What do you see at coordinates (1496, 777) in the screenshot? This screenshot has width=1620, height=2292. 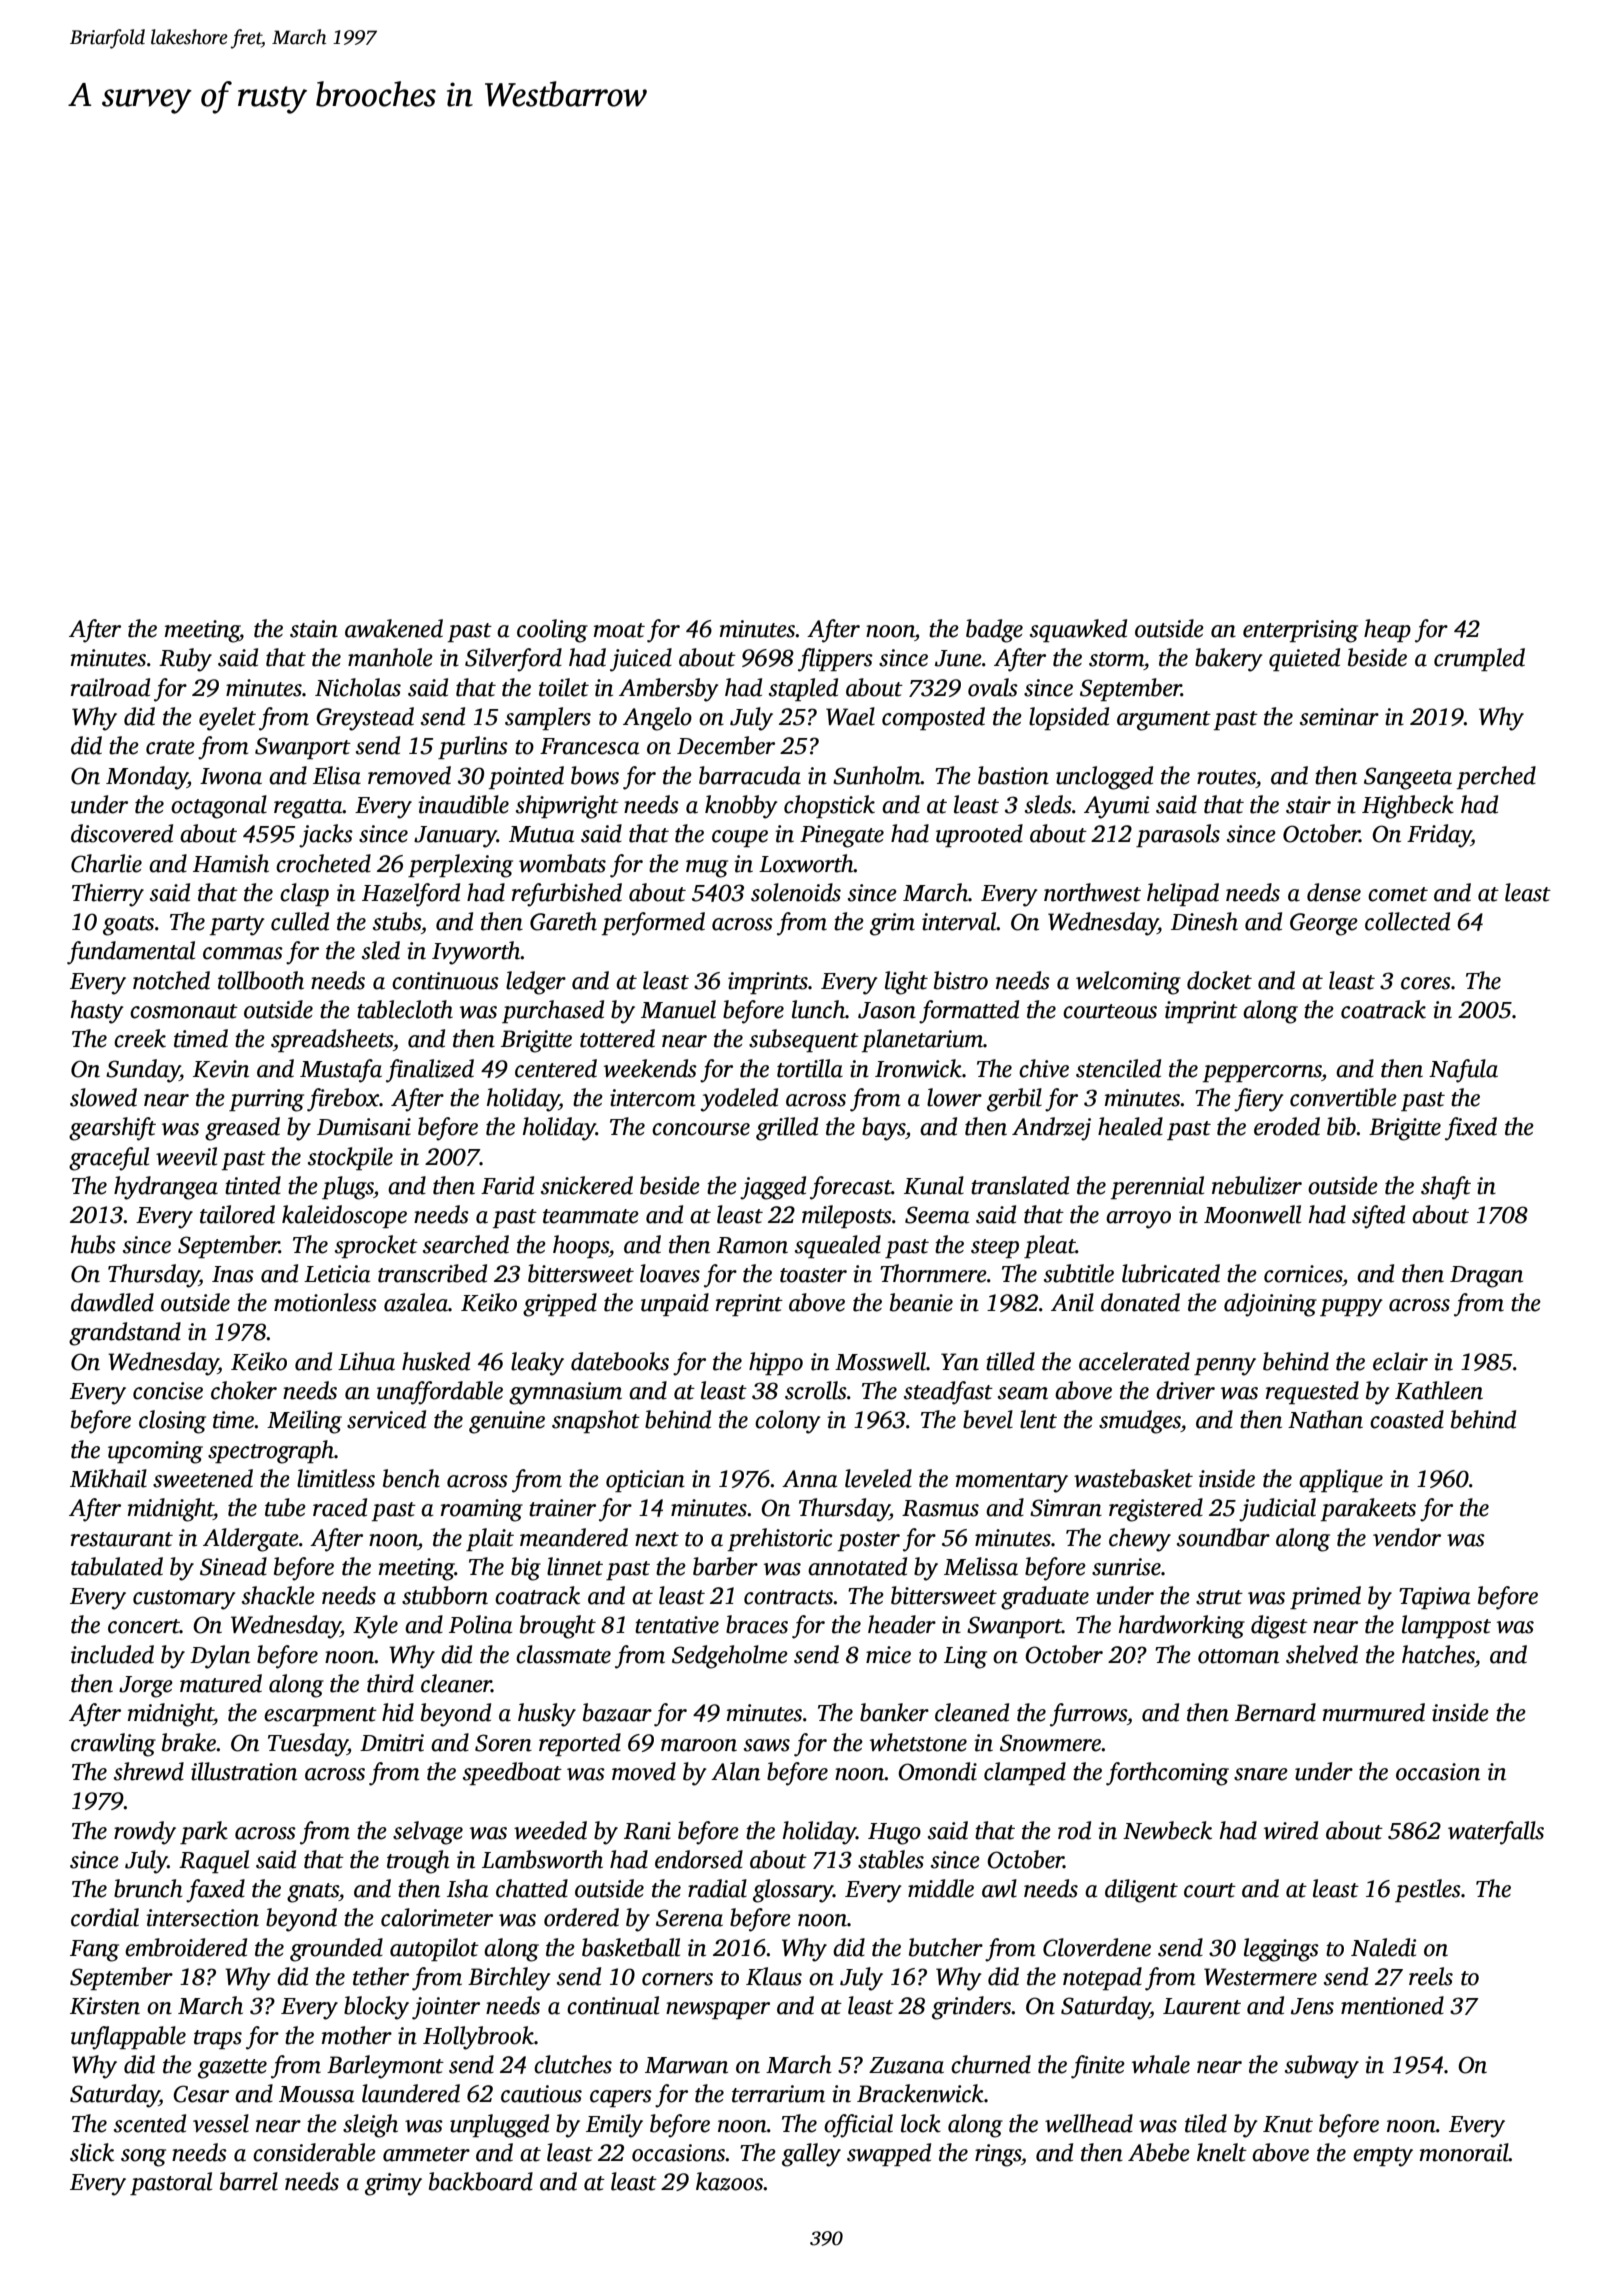 I see `perched` at bounding box center [1496, 777].
